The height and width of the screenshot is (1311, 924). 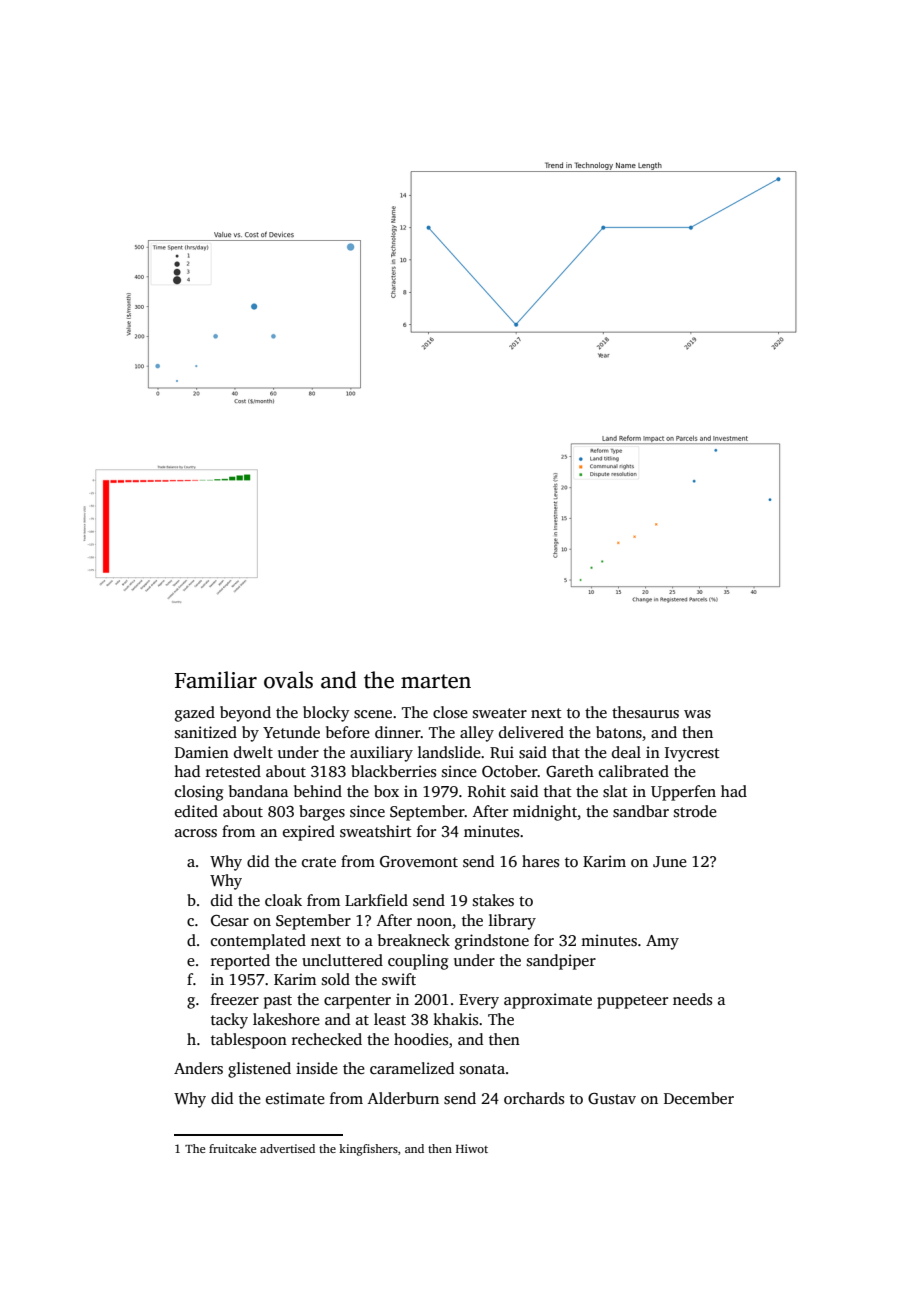 I want to click on Anders, so click(x=198, y=1068).
